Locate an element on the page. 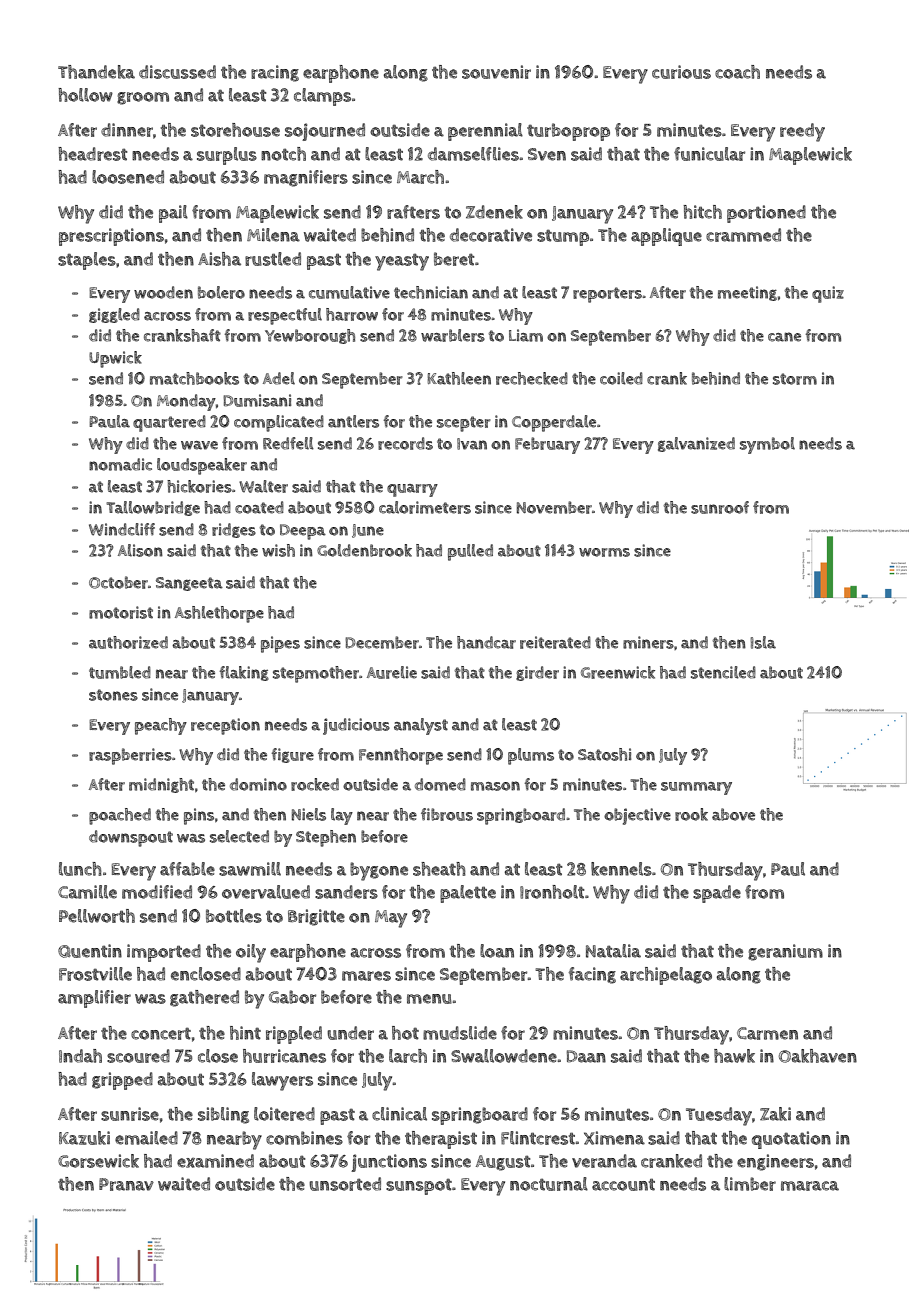  fibrous is located at coordinates (447, 814).
